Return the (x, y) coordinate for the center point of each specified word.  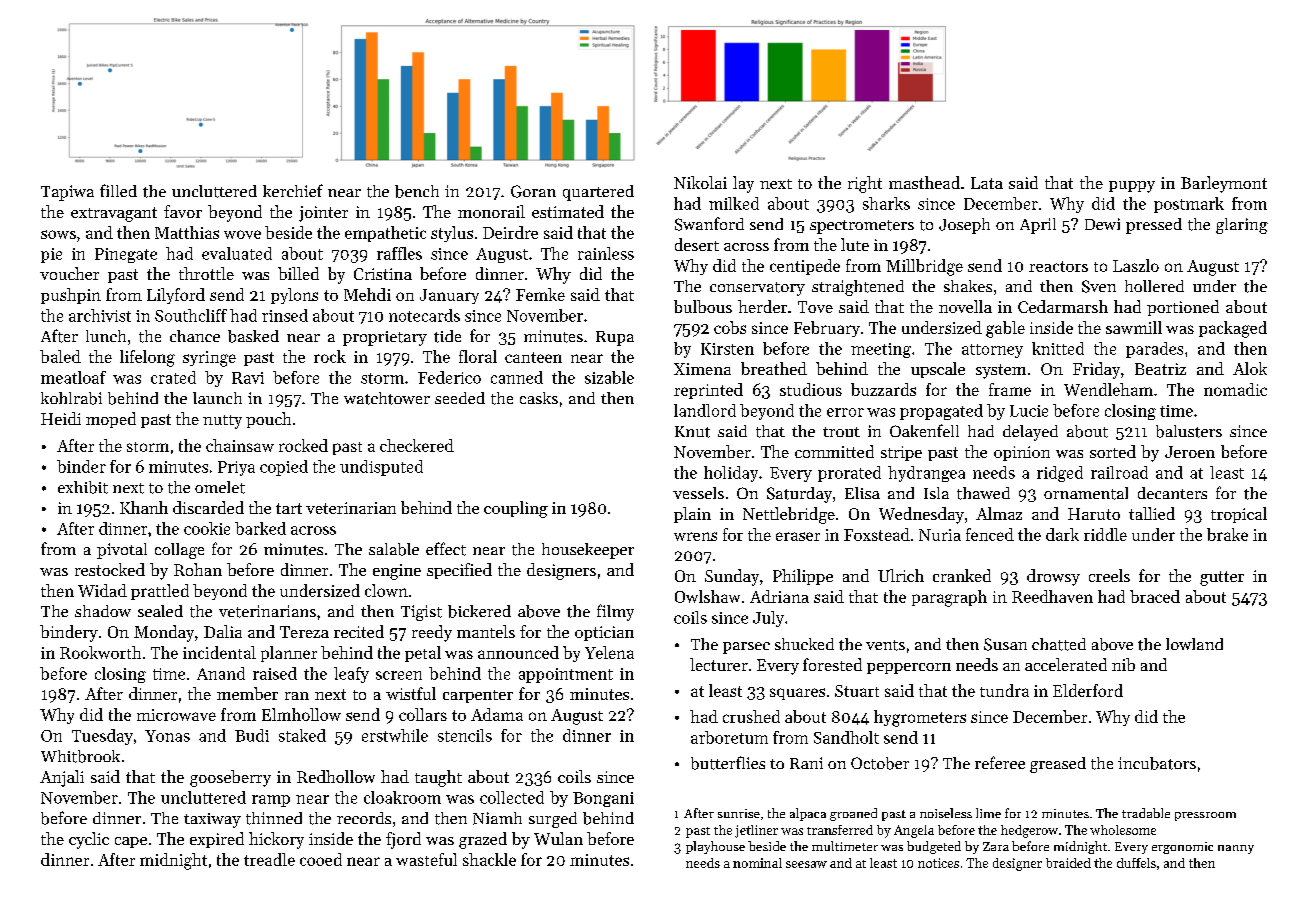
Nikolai (700, 182)
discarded (208, 507)
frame (1010, 389)
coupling (516, 509)
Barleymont (1224, 184)
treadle (269, 859)
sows (58, 234)
